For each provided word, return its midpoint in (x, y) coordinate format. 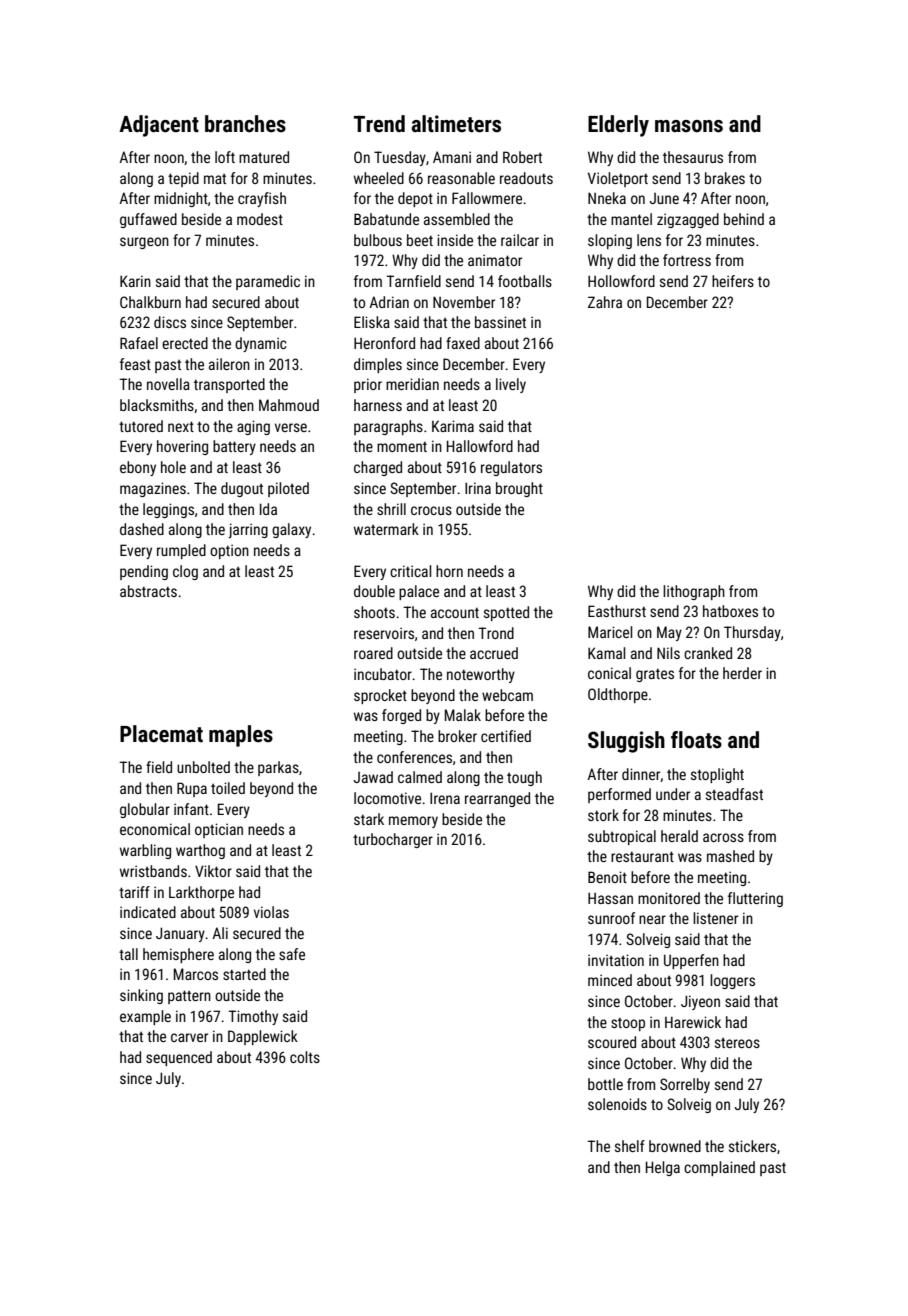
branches (245, 124)
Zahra (605, 302)
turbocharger (393, 840)
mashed (730, 856)
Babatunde (386, 219)
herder (742, 673)
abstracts (148, 591)
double (374, 591)
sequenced (179, 1058)
